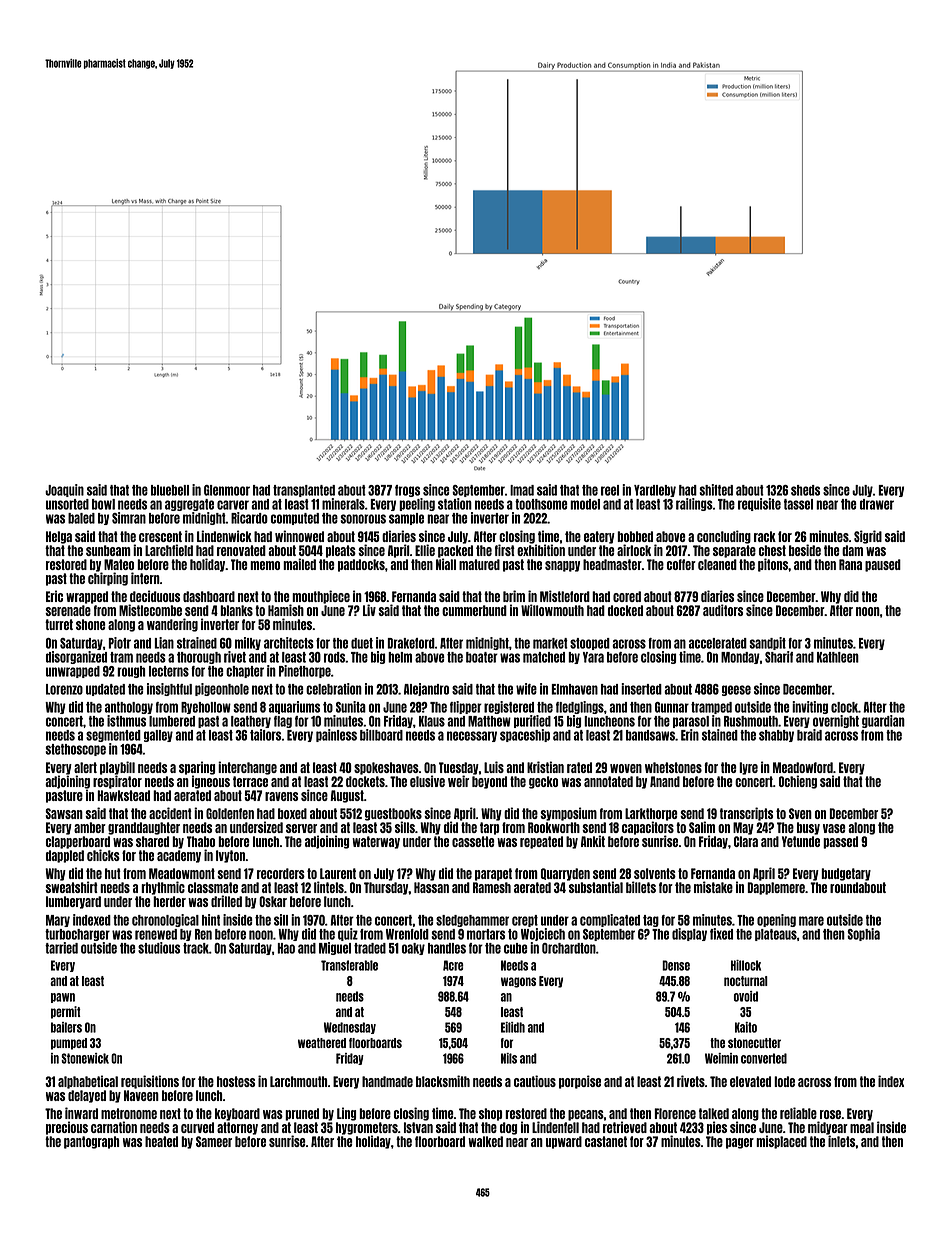  What do you see at coordinates (828, 1128) in the image?
I see `midyear` at bounding box center [828, 1128].
